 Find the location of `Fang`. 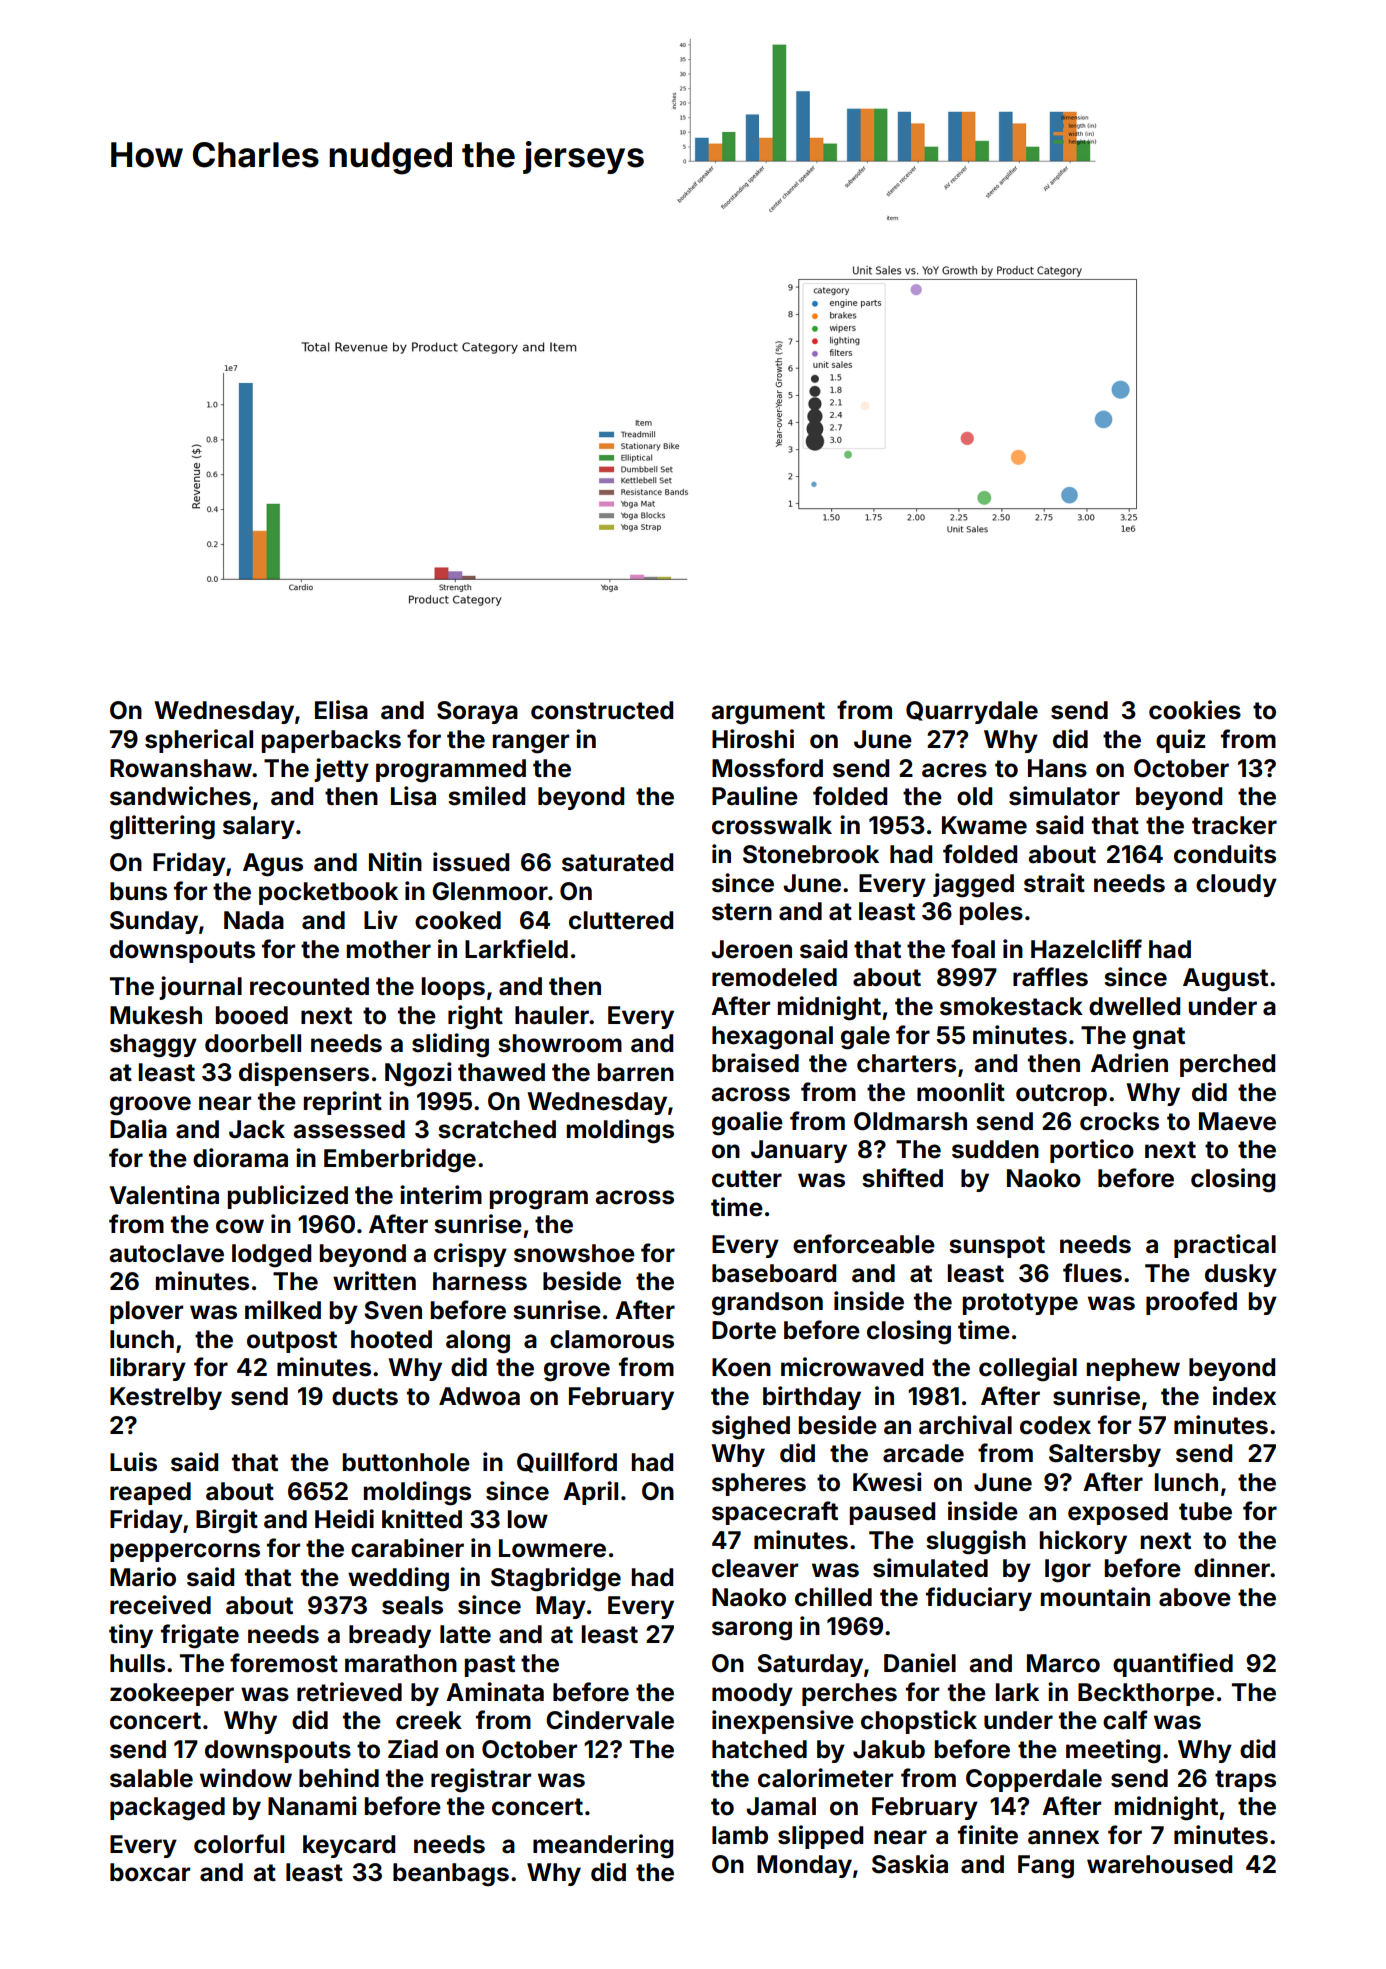

Fang is located at coordinates (1046, 1867).
